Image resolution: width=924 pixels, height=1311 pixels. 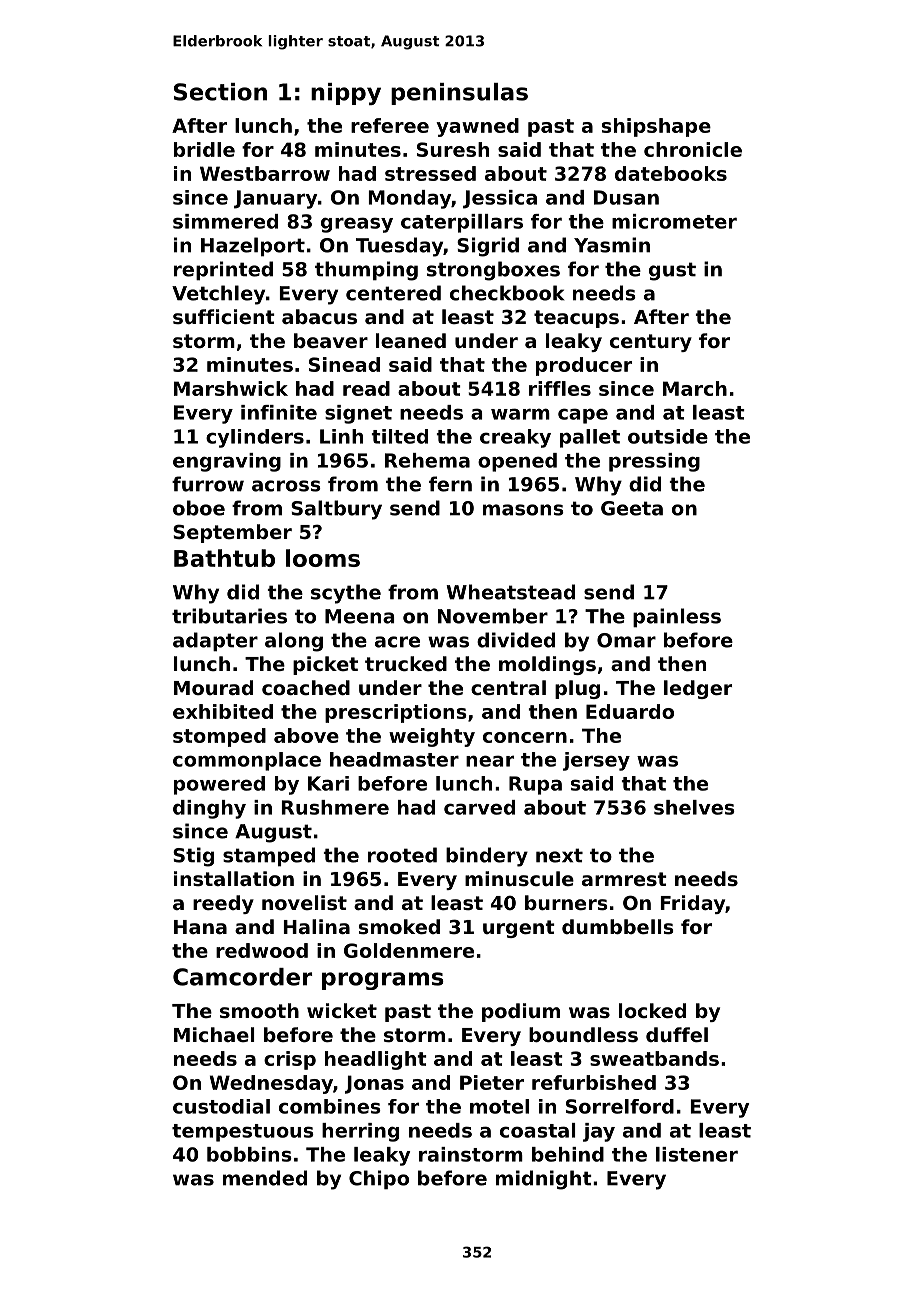 What do you see at coordinates (626, 197) in the image?
I see `Dusan` at bounding box center [626, 197].
